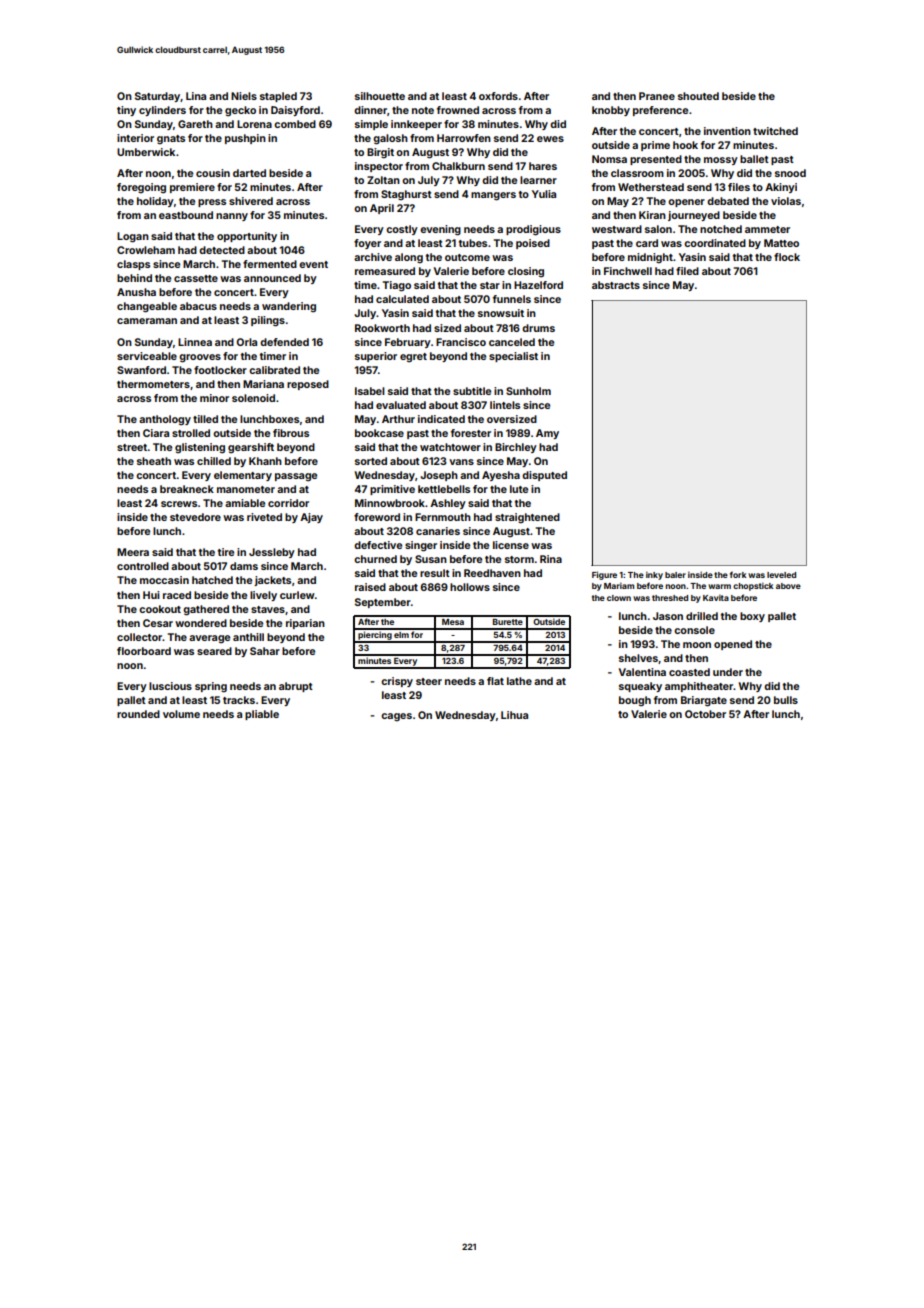 The width and height of the image is (924, 1308). What do you see at coordinates (657, 96) in the image?
I see `Pranee` at bounding box center [657, 96].
